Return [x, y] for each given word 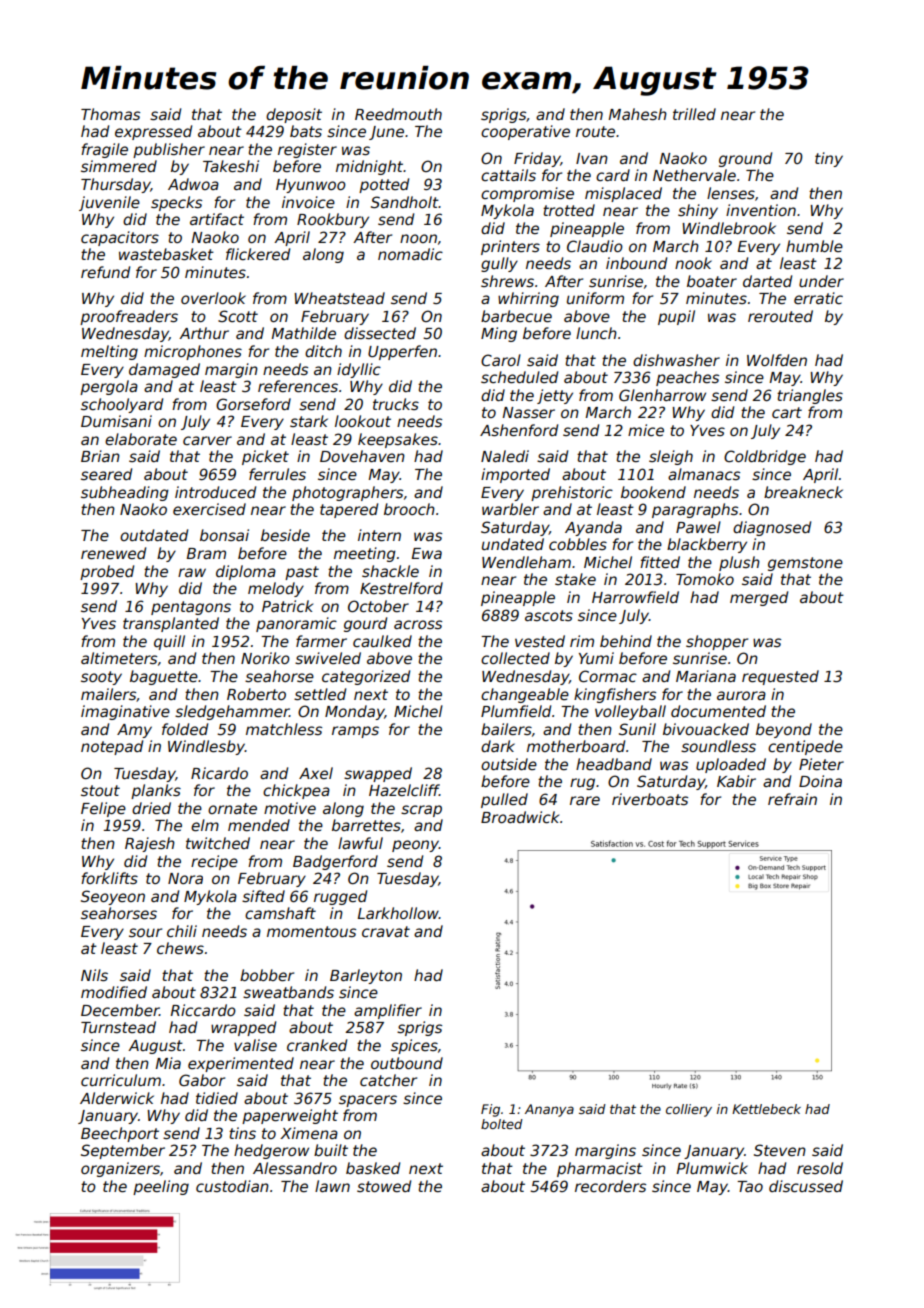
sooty [101, 678]
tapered [349, 510]
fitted [660, 562]
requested [780, 677]
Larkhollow [398, 913]
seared [106, 474]
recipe [214, 862]
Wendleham [526, 562]
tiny [829, 159]
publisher [169, 150]
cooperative [525, 132]
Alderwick [117, 1098]
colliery [689, 1110]
